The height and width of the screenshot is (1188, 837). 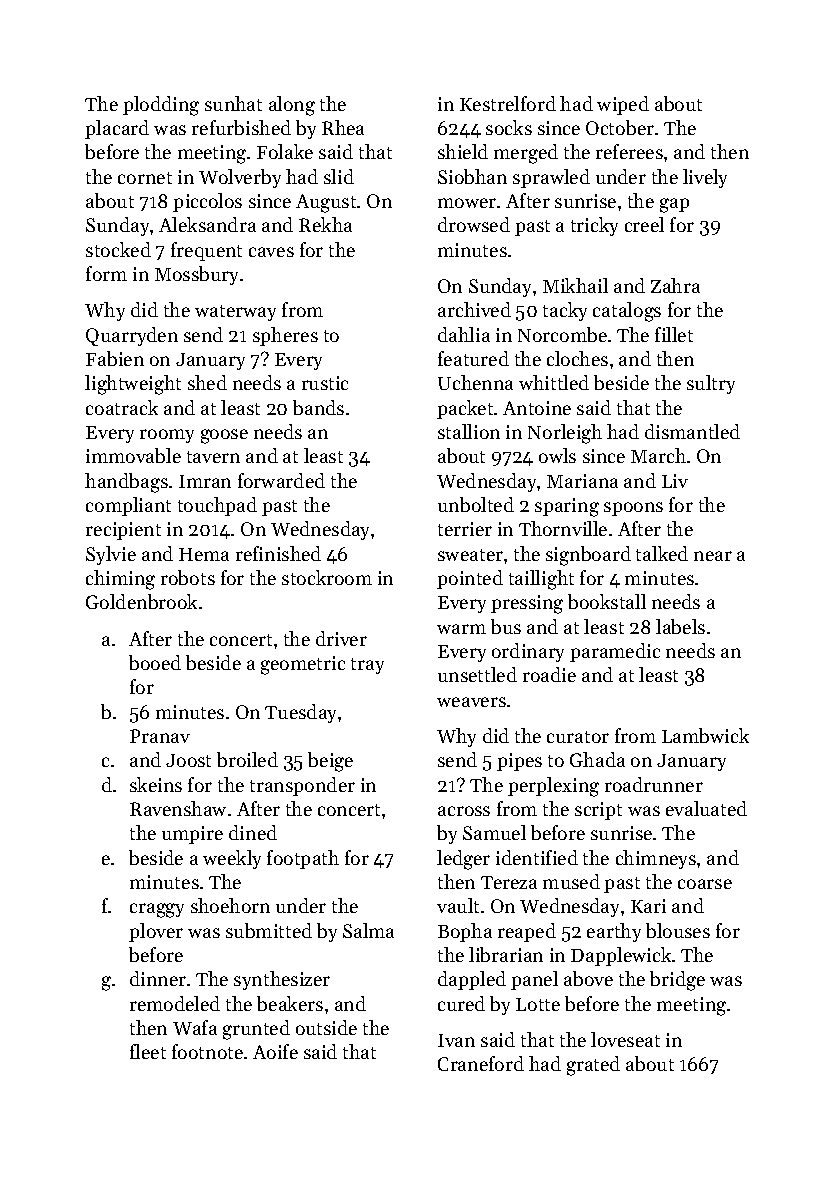 I want to click on skeins, so click(x=156, y=784).
